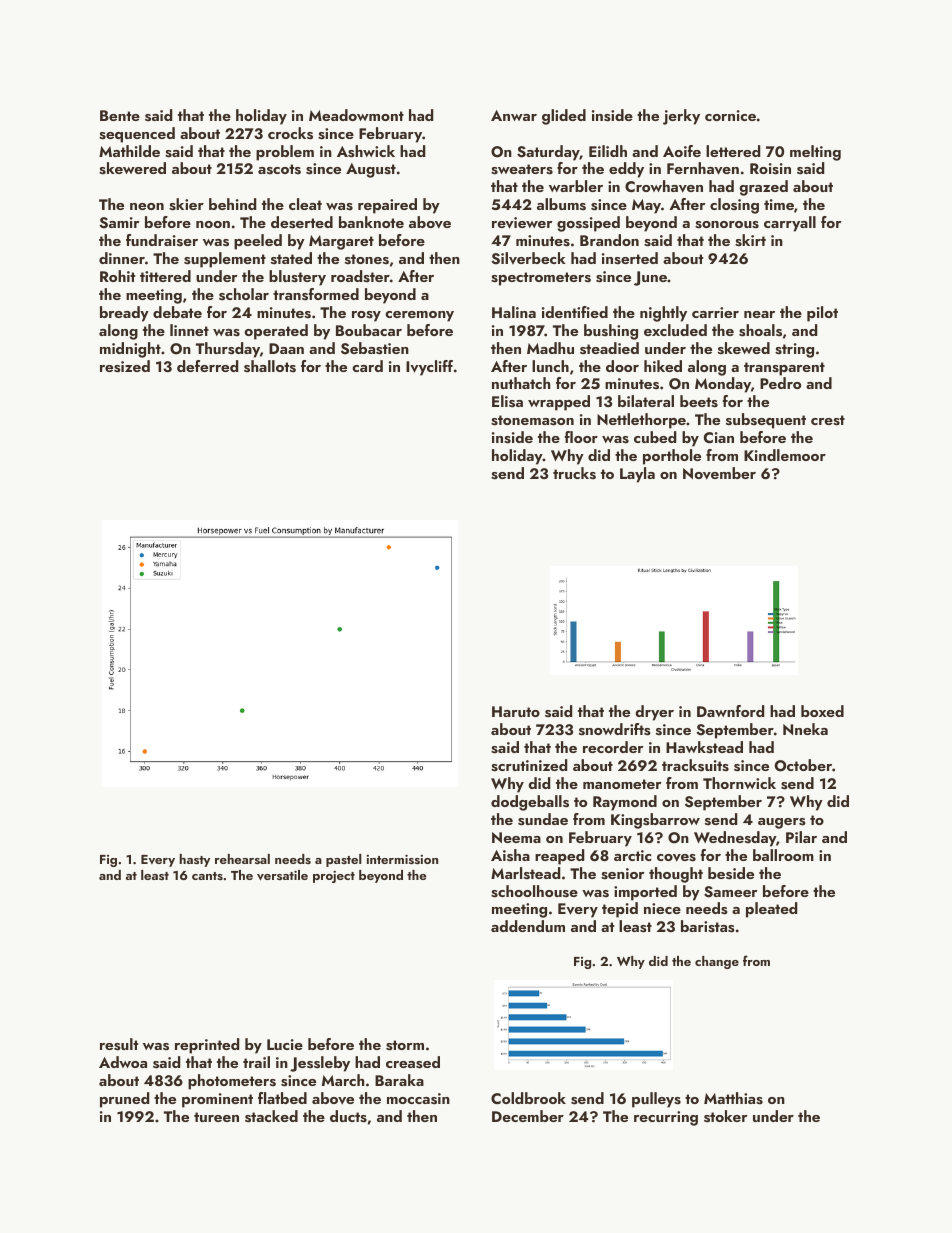 The image size is (952, 1233). Describe the element at coordinates (242, 859) in the screenshot. I see `rehearsal` at that location.
